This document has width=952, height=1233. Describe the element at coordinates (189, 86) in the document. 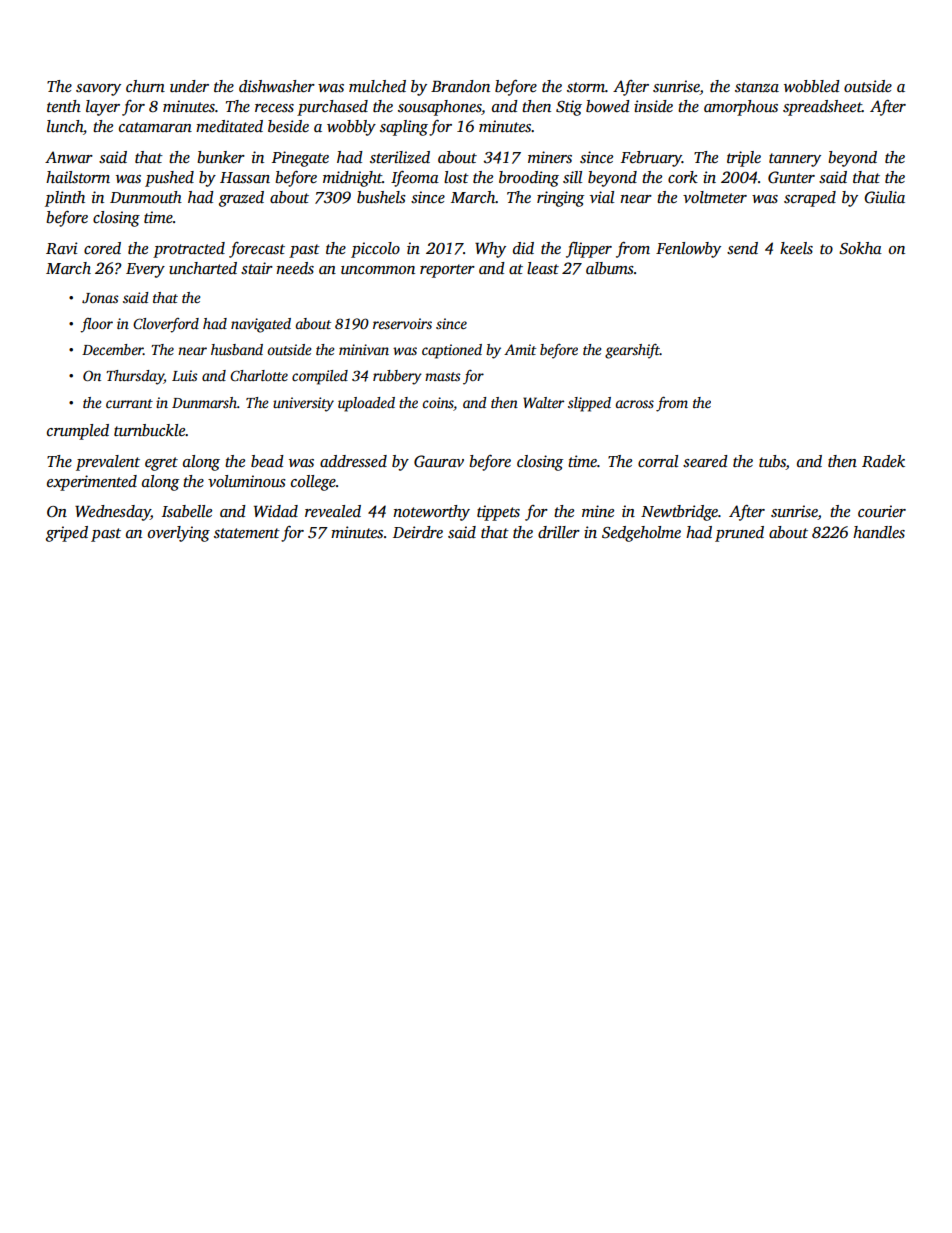

I see `under` at that location.
